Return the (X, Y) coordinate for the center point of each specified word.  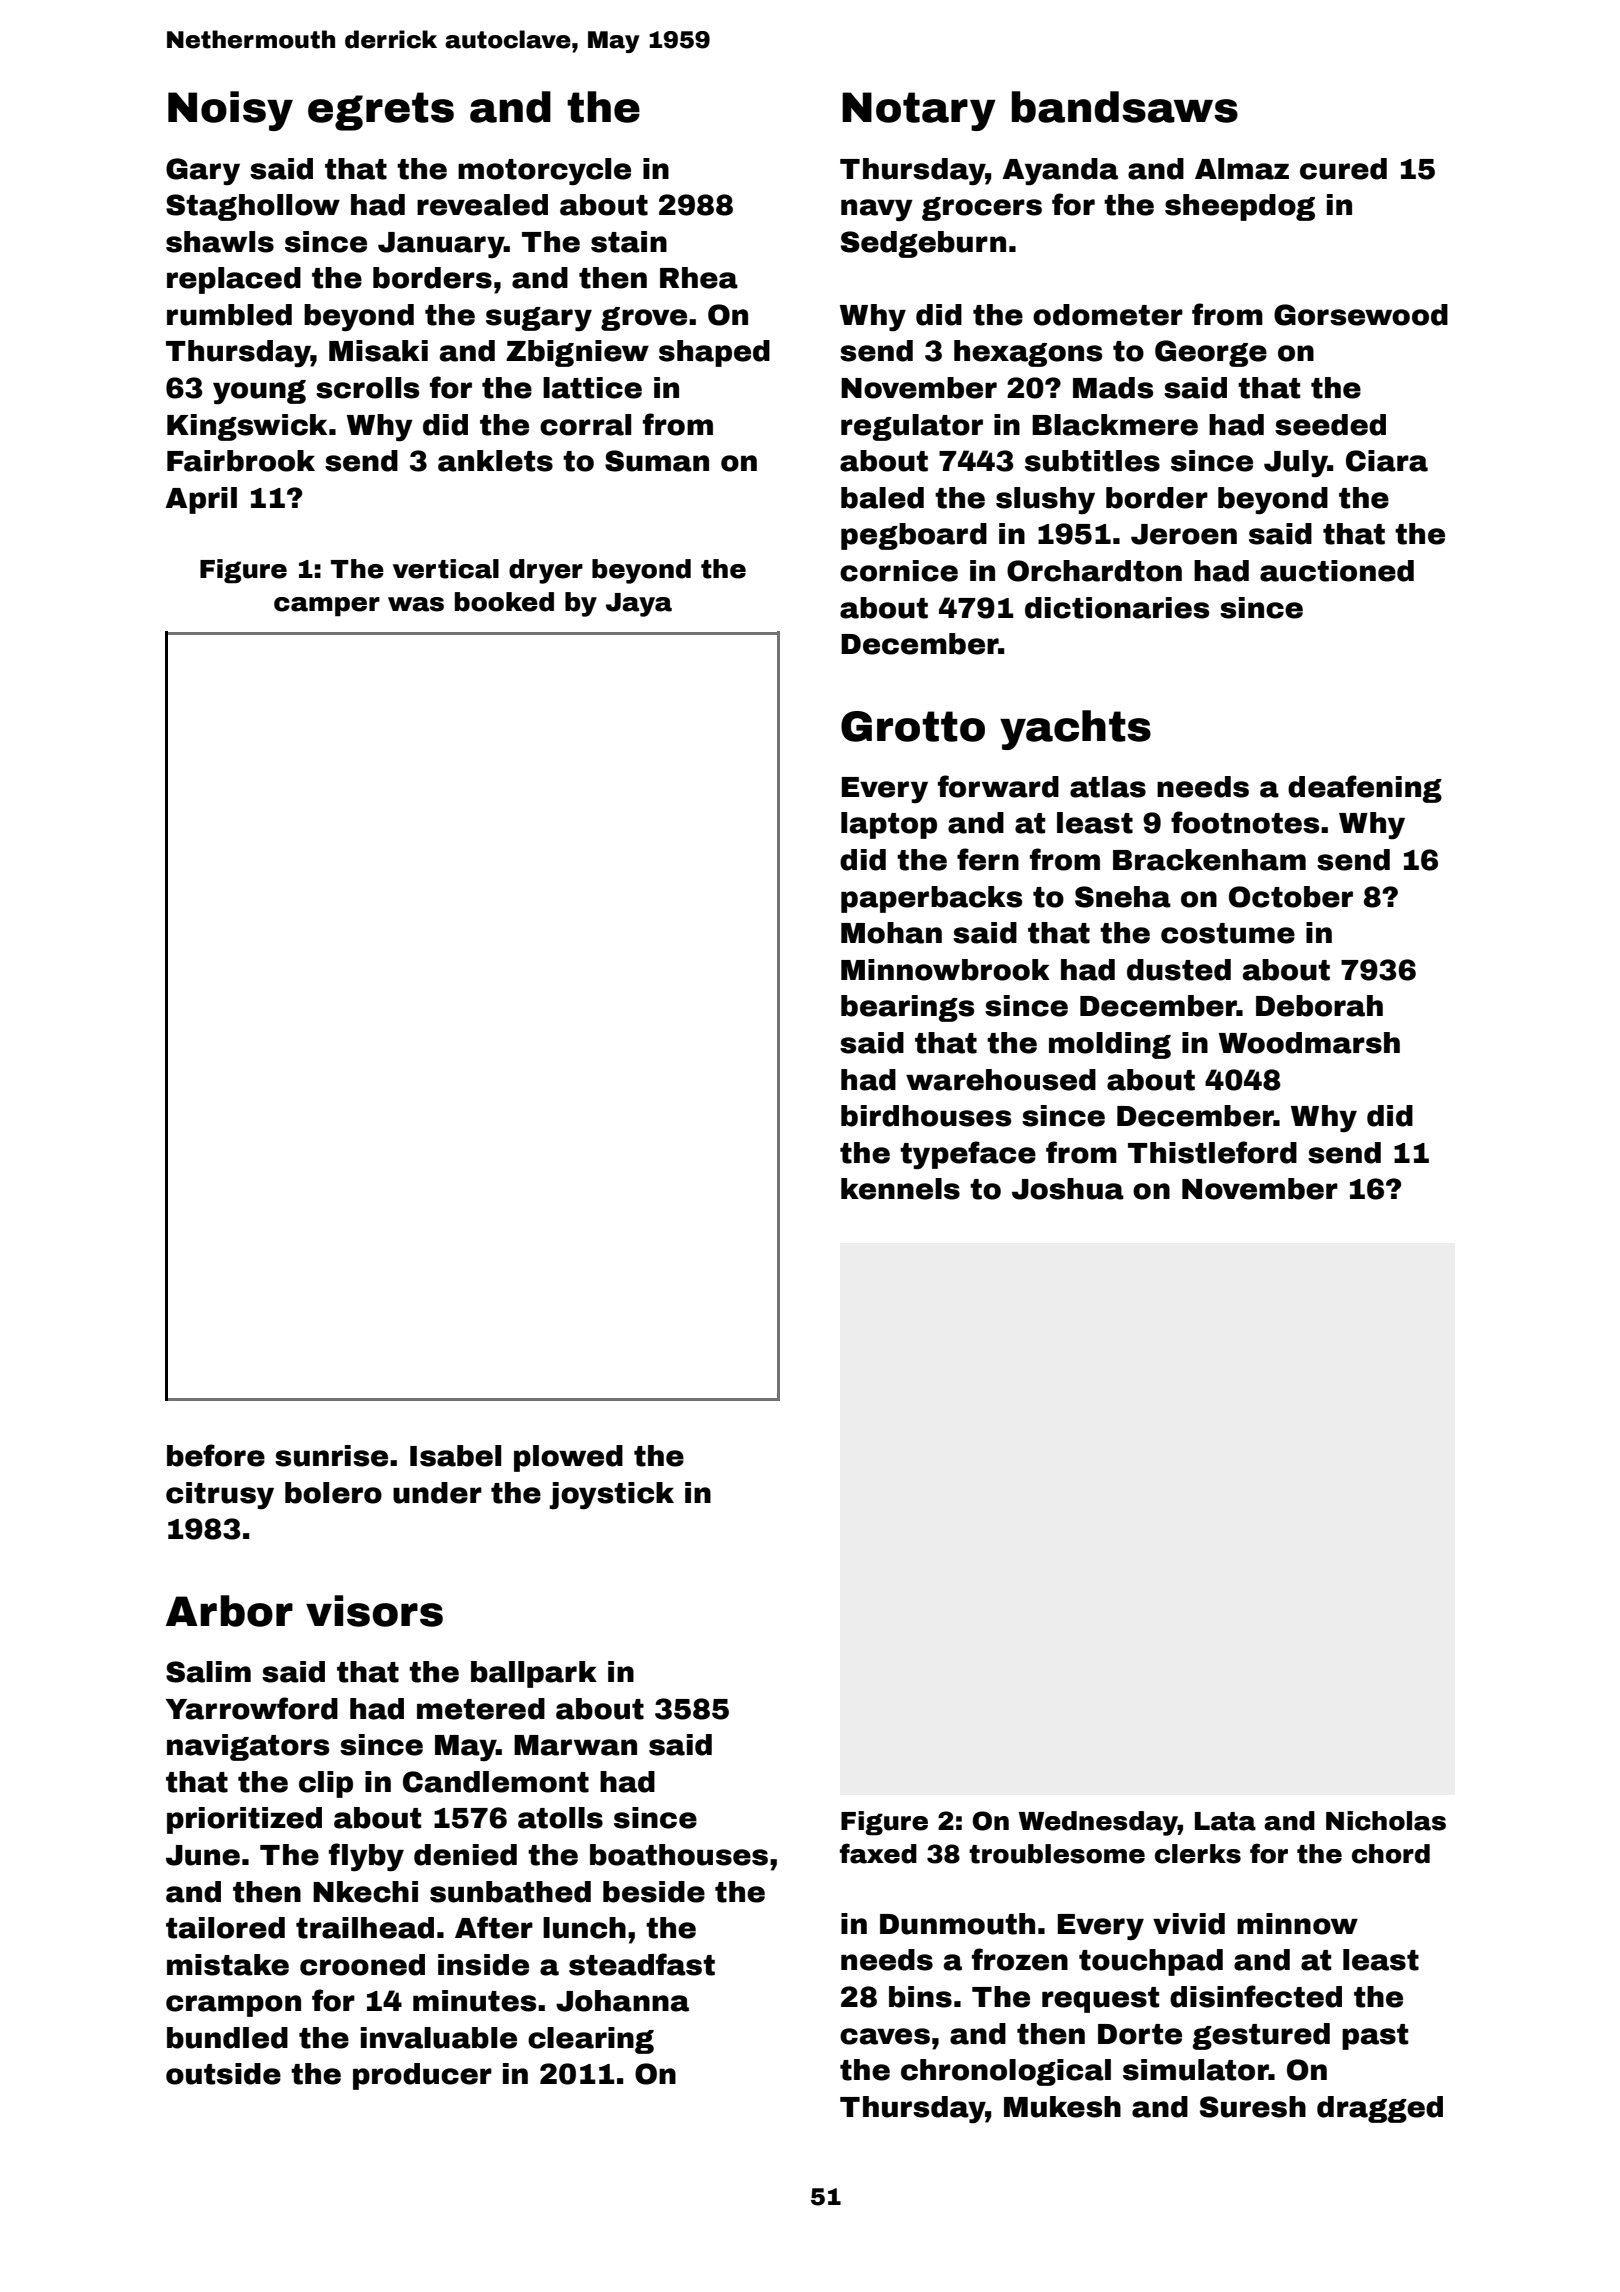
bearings (907, 1008)
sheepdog (1240, 207)
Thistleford (1212, 1152)
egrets (381, 111)
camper (327, 607)
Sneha (1123, 897)
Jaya (639, 605)
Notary (919, 111)
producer (422, 2076)
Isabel (455, 1456)
